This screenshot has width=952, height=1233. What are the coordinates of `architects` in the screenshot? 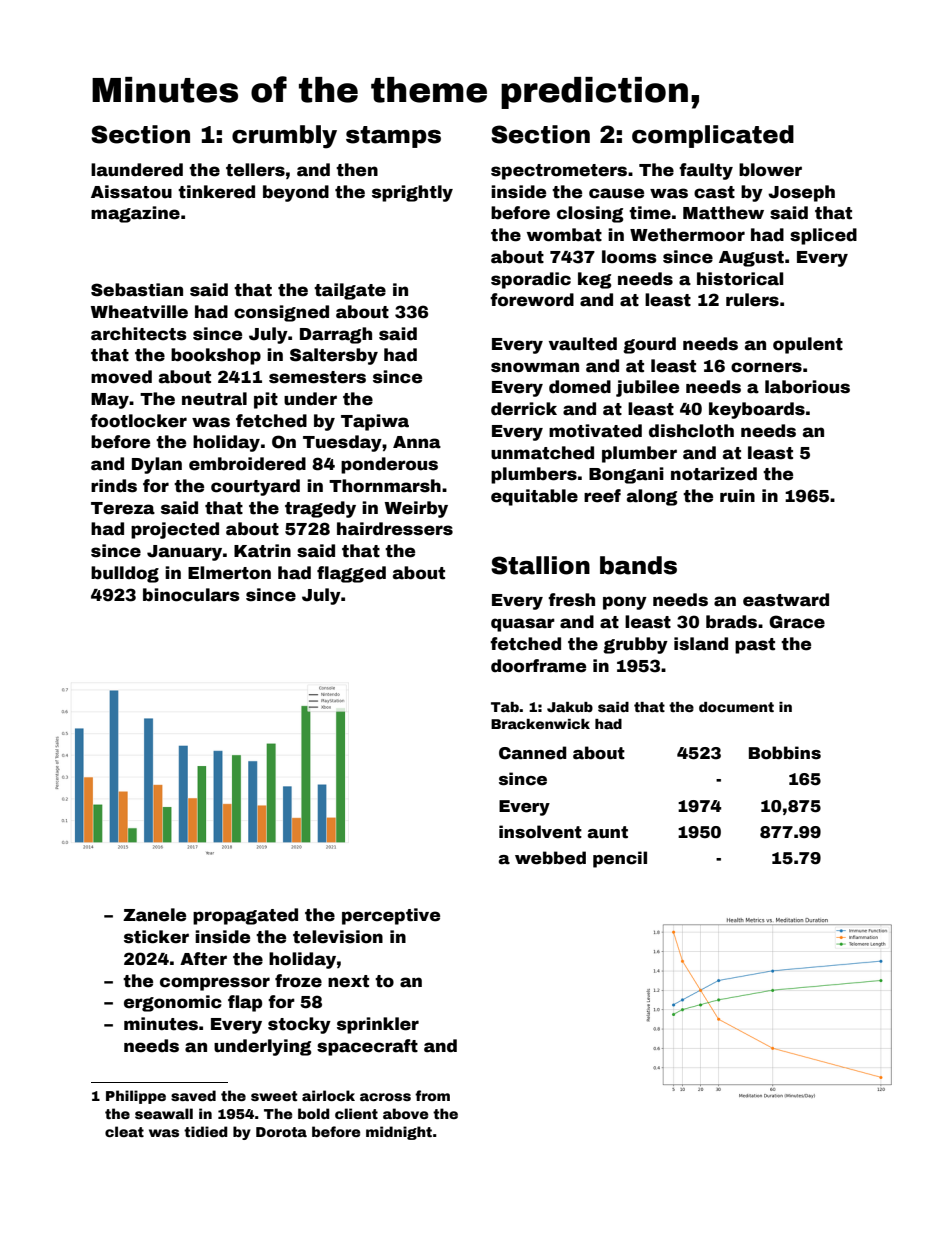 It's located at (139, 334).
